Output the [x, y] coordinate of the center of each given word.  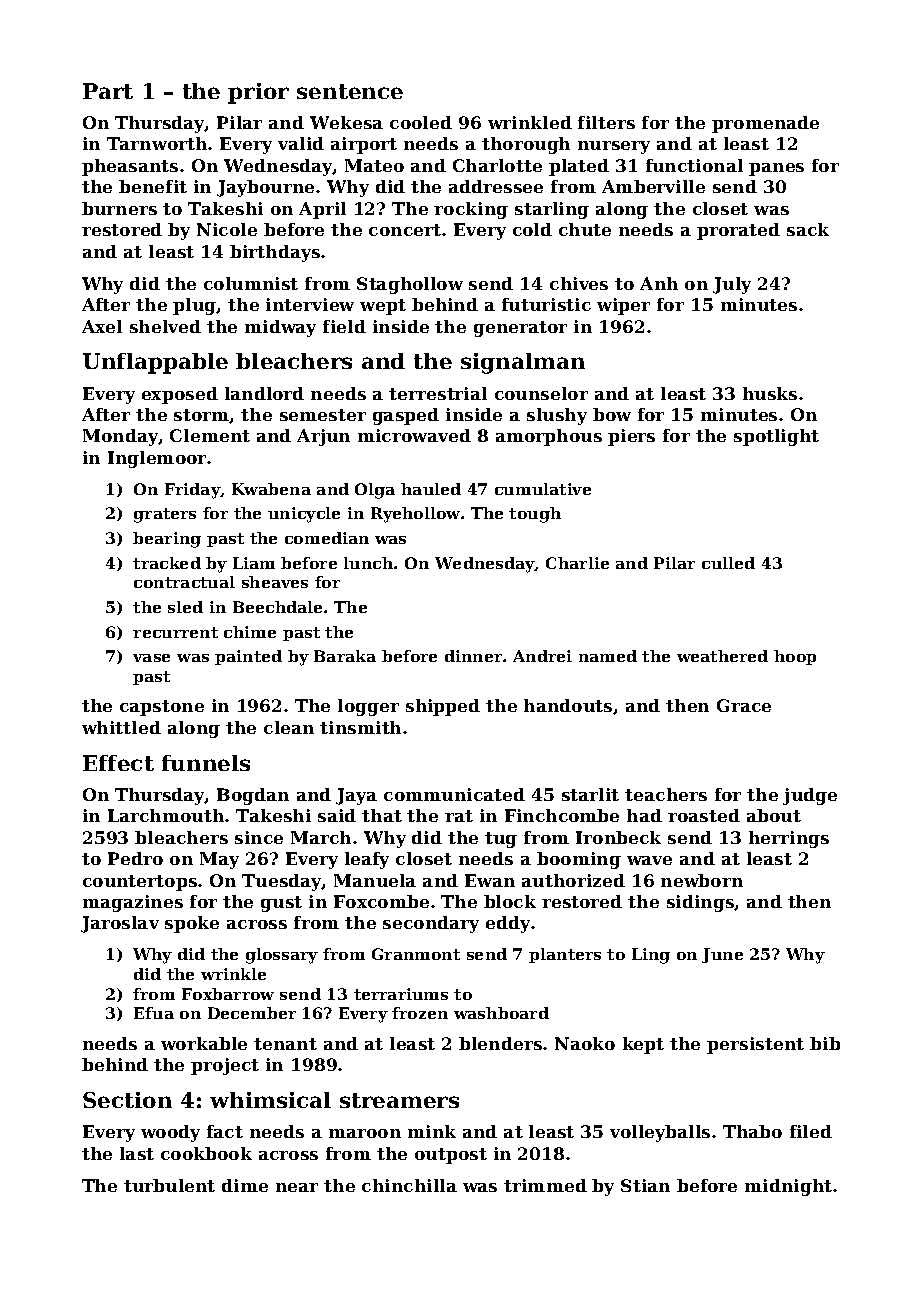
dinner [473, 656]
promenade [765, 124]
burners [119, 208]
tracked [167, 563]
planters [565, 955]
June [722, 955]
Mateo [374, 165]
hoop [795, 657]
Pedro [135, 858]
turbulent [169, 1185]
